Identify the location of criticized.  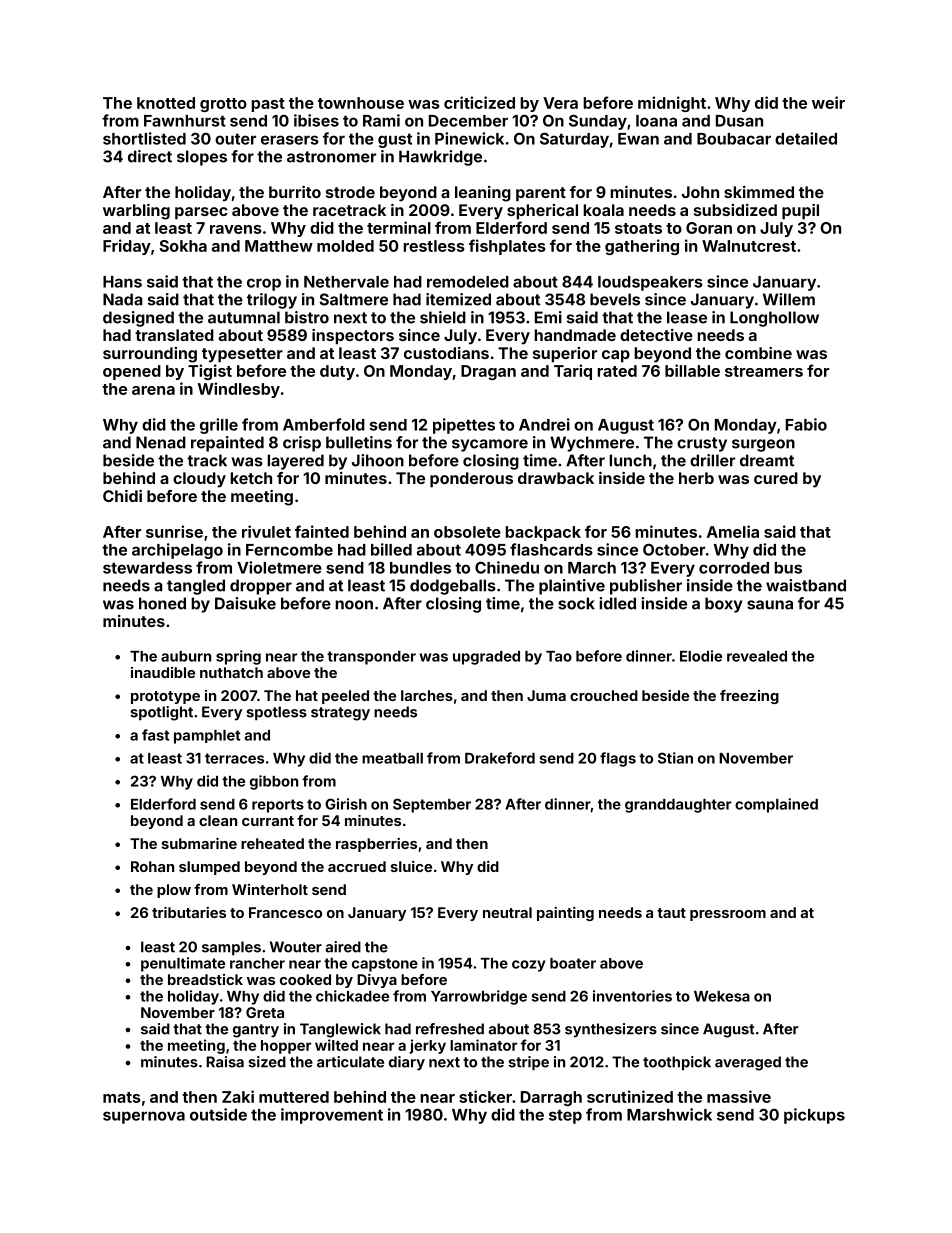
(479, 102).
